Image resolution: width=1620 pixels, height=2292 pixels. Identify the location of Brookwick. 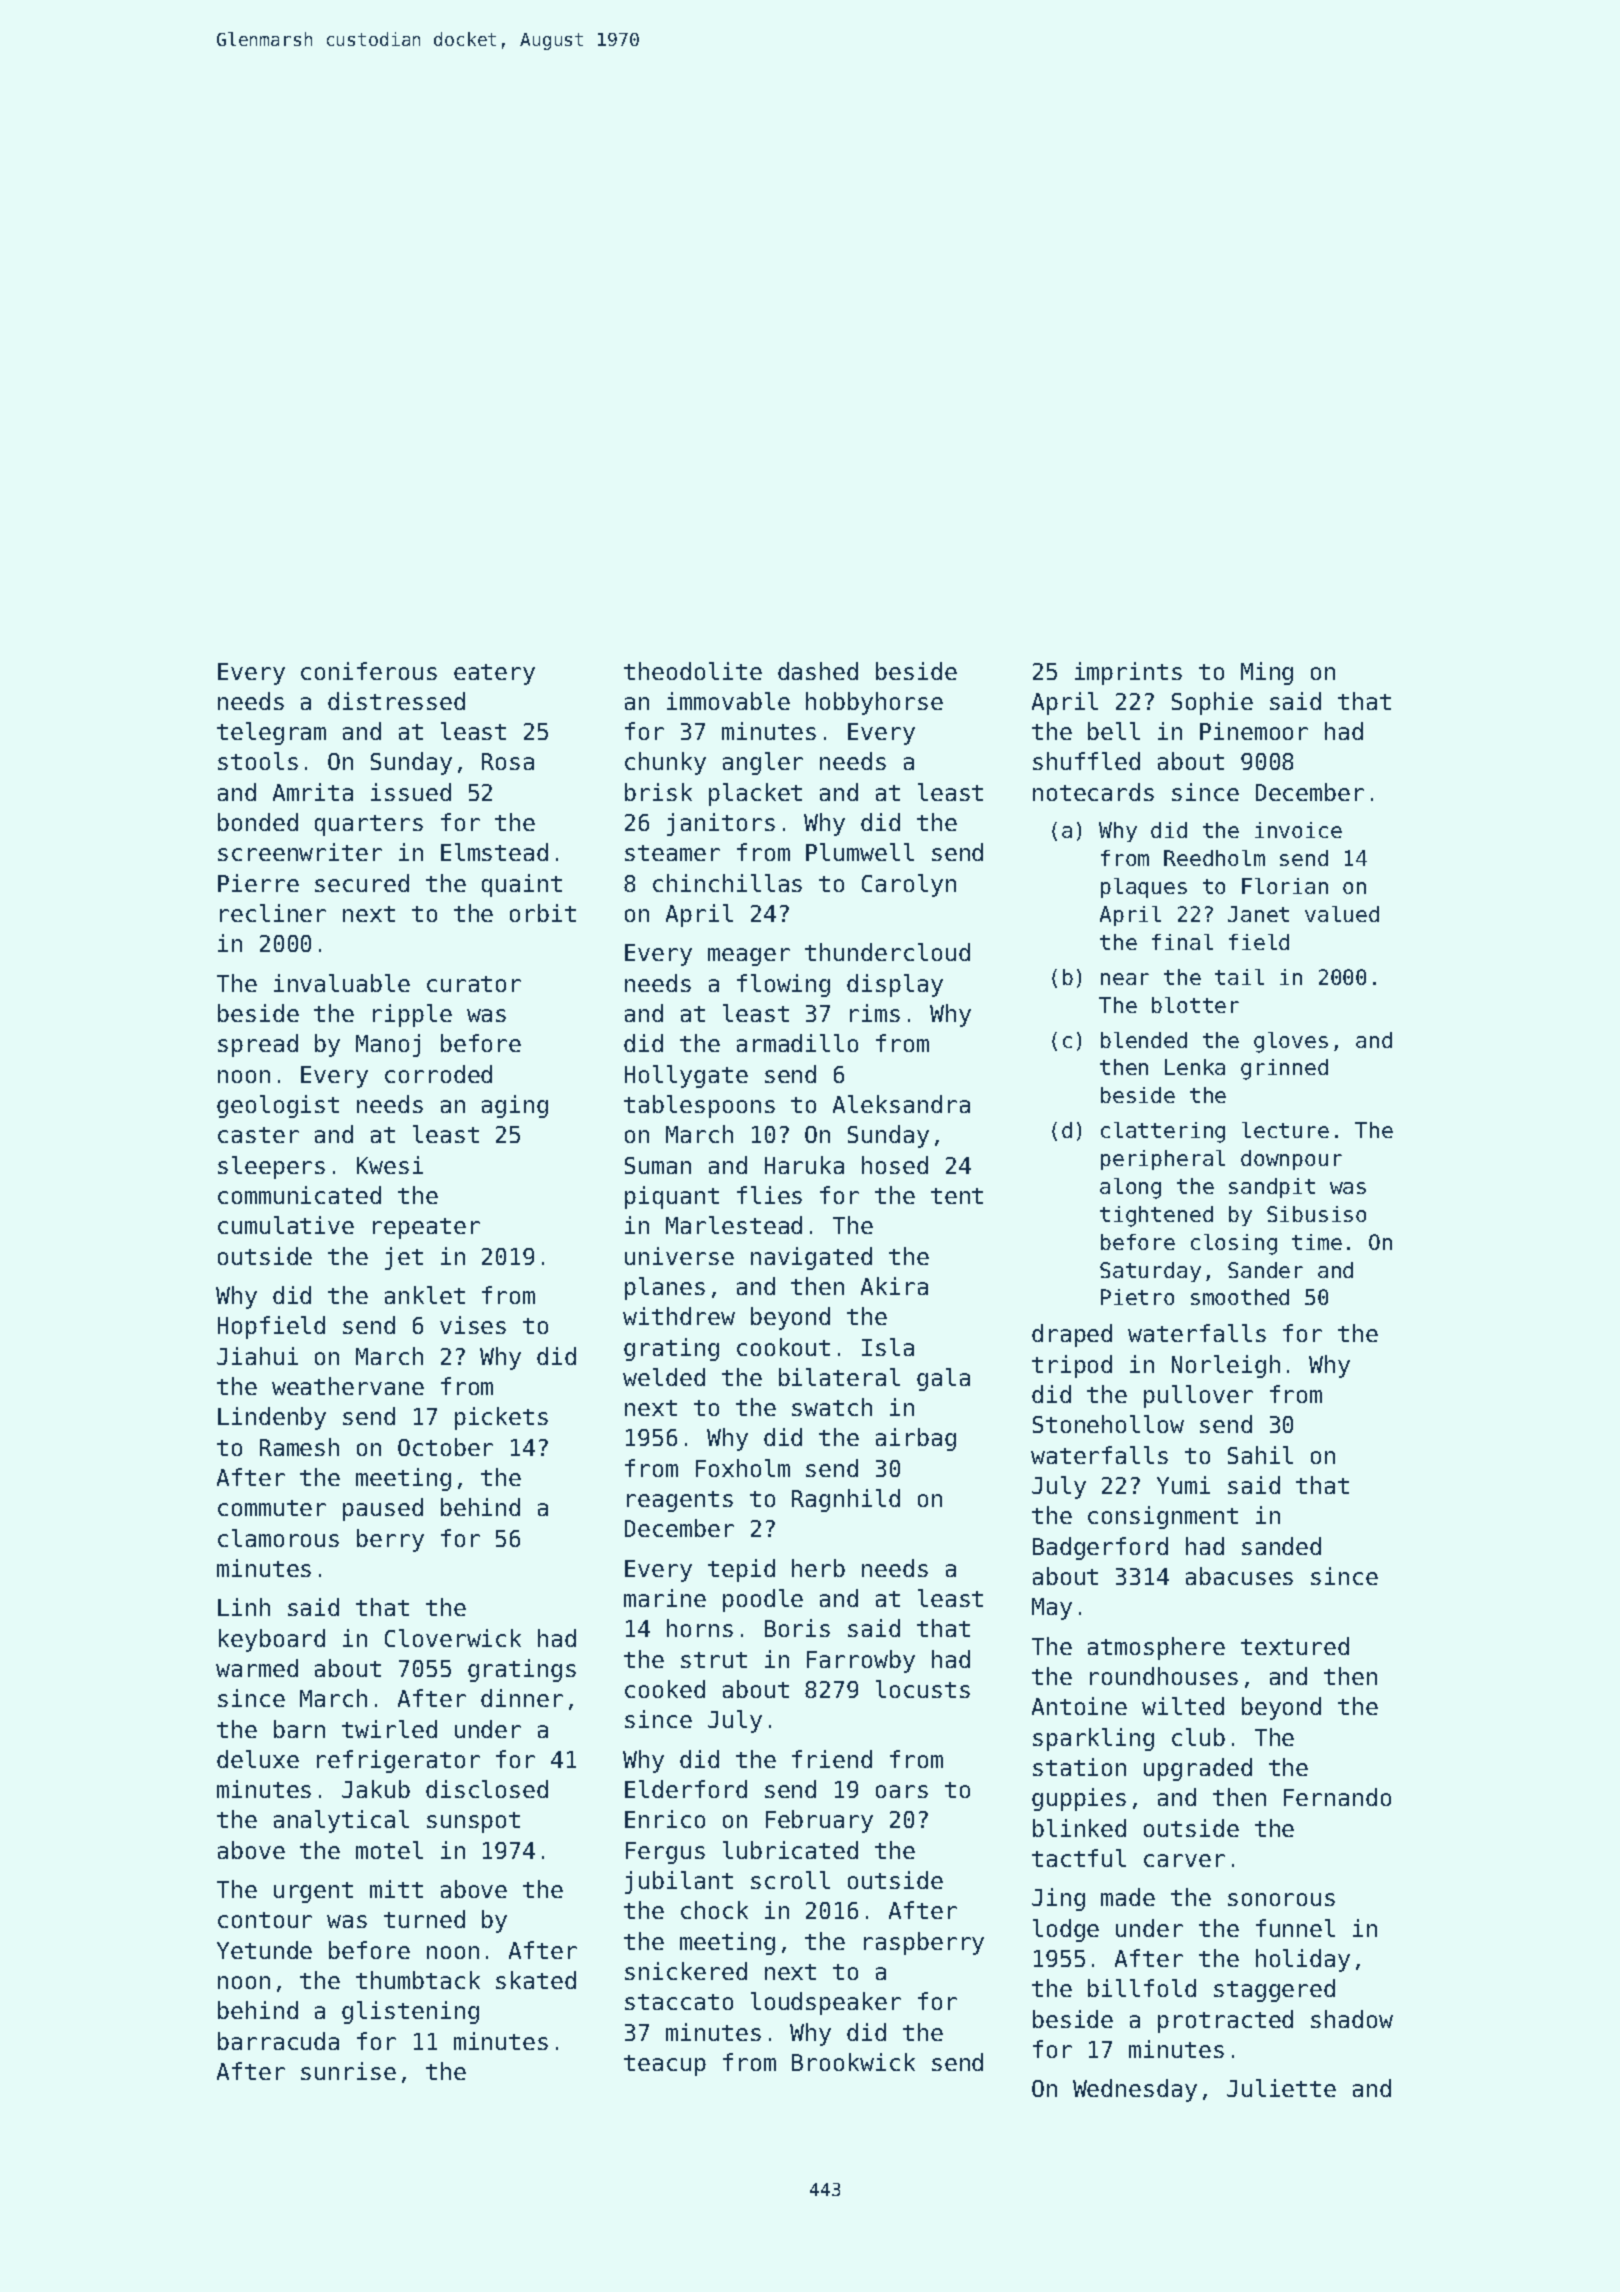
(853, 2062).
